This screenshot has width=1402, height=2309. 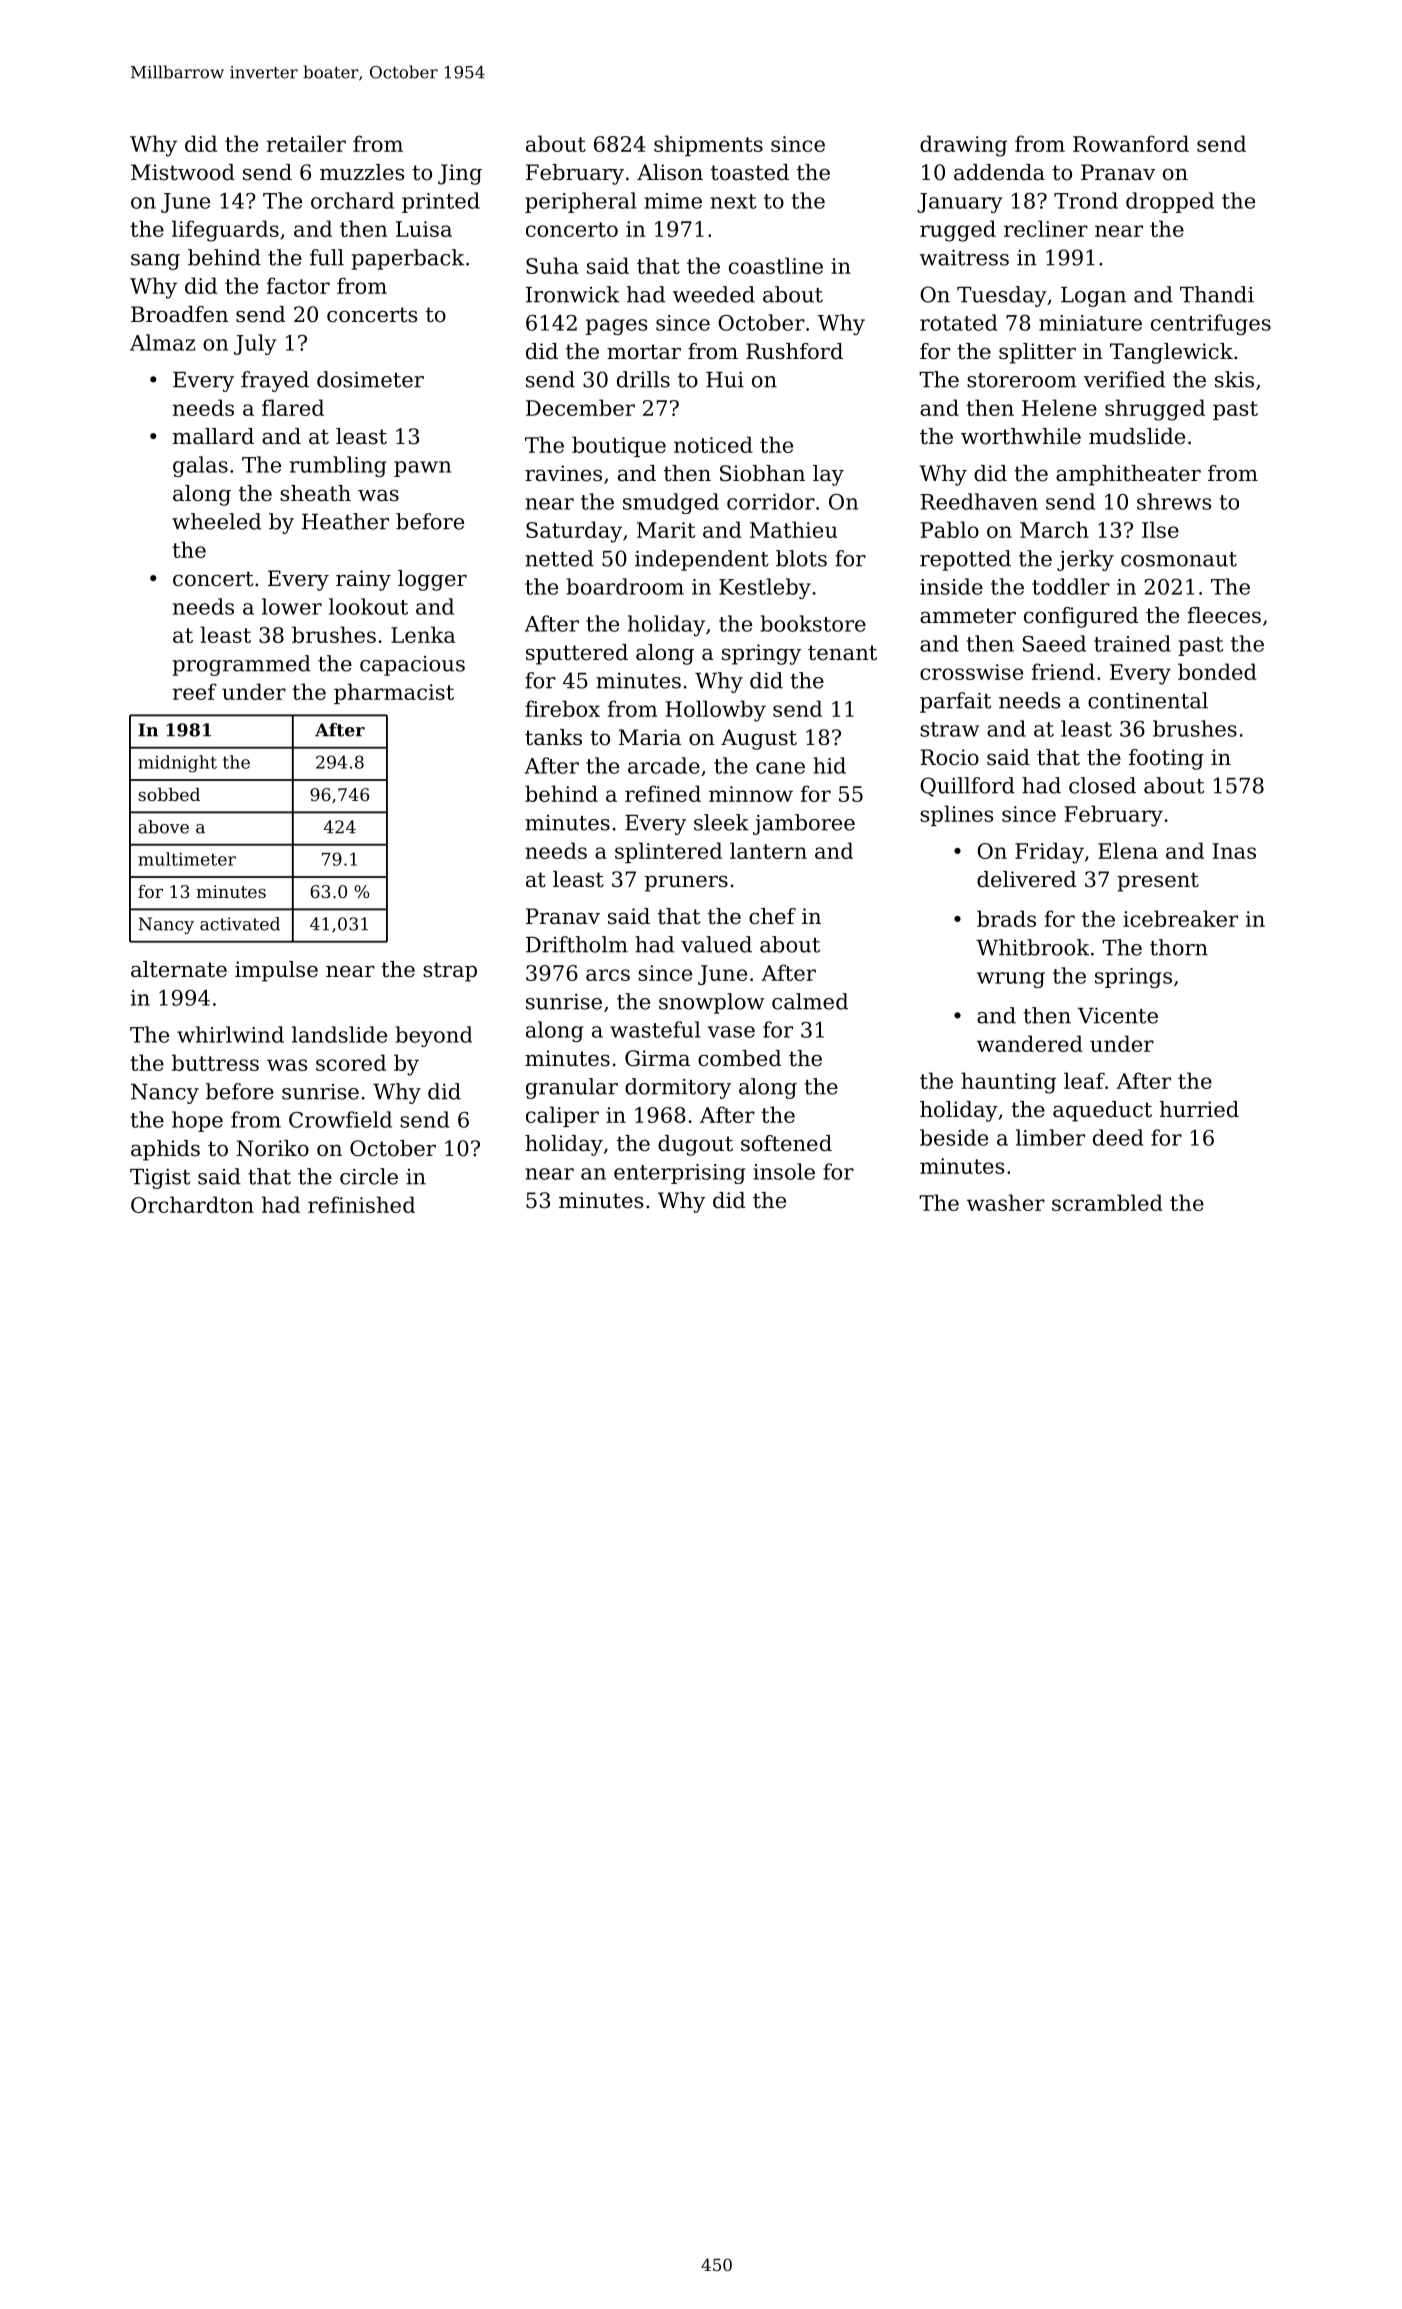 I want to click on Mistwood, so click(x=183, y=172).
